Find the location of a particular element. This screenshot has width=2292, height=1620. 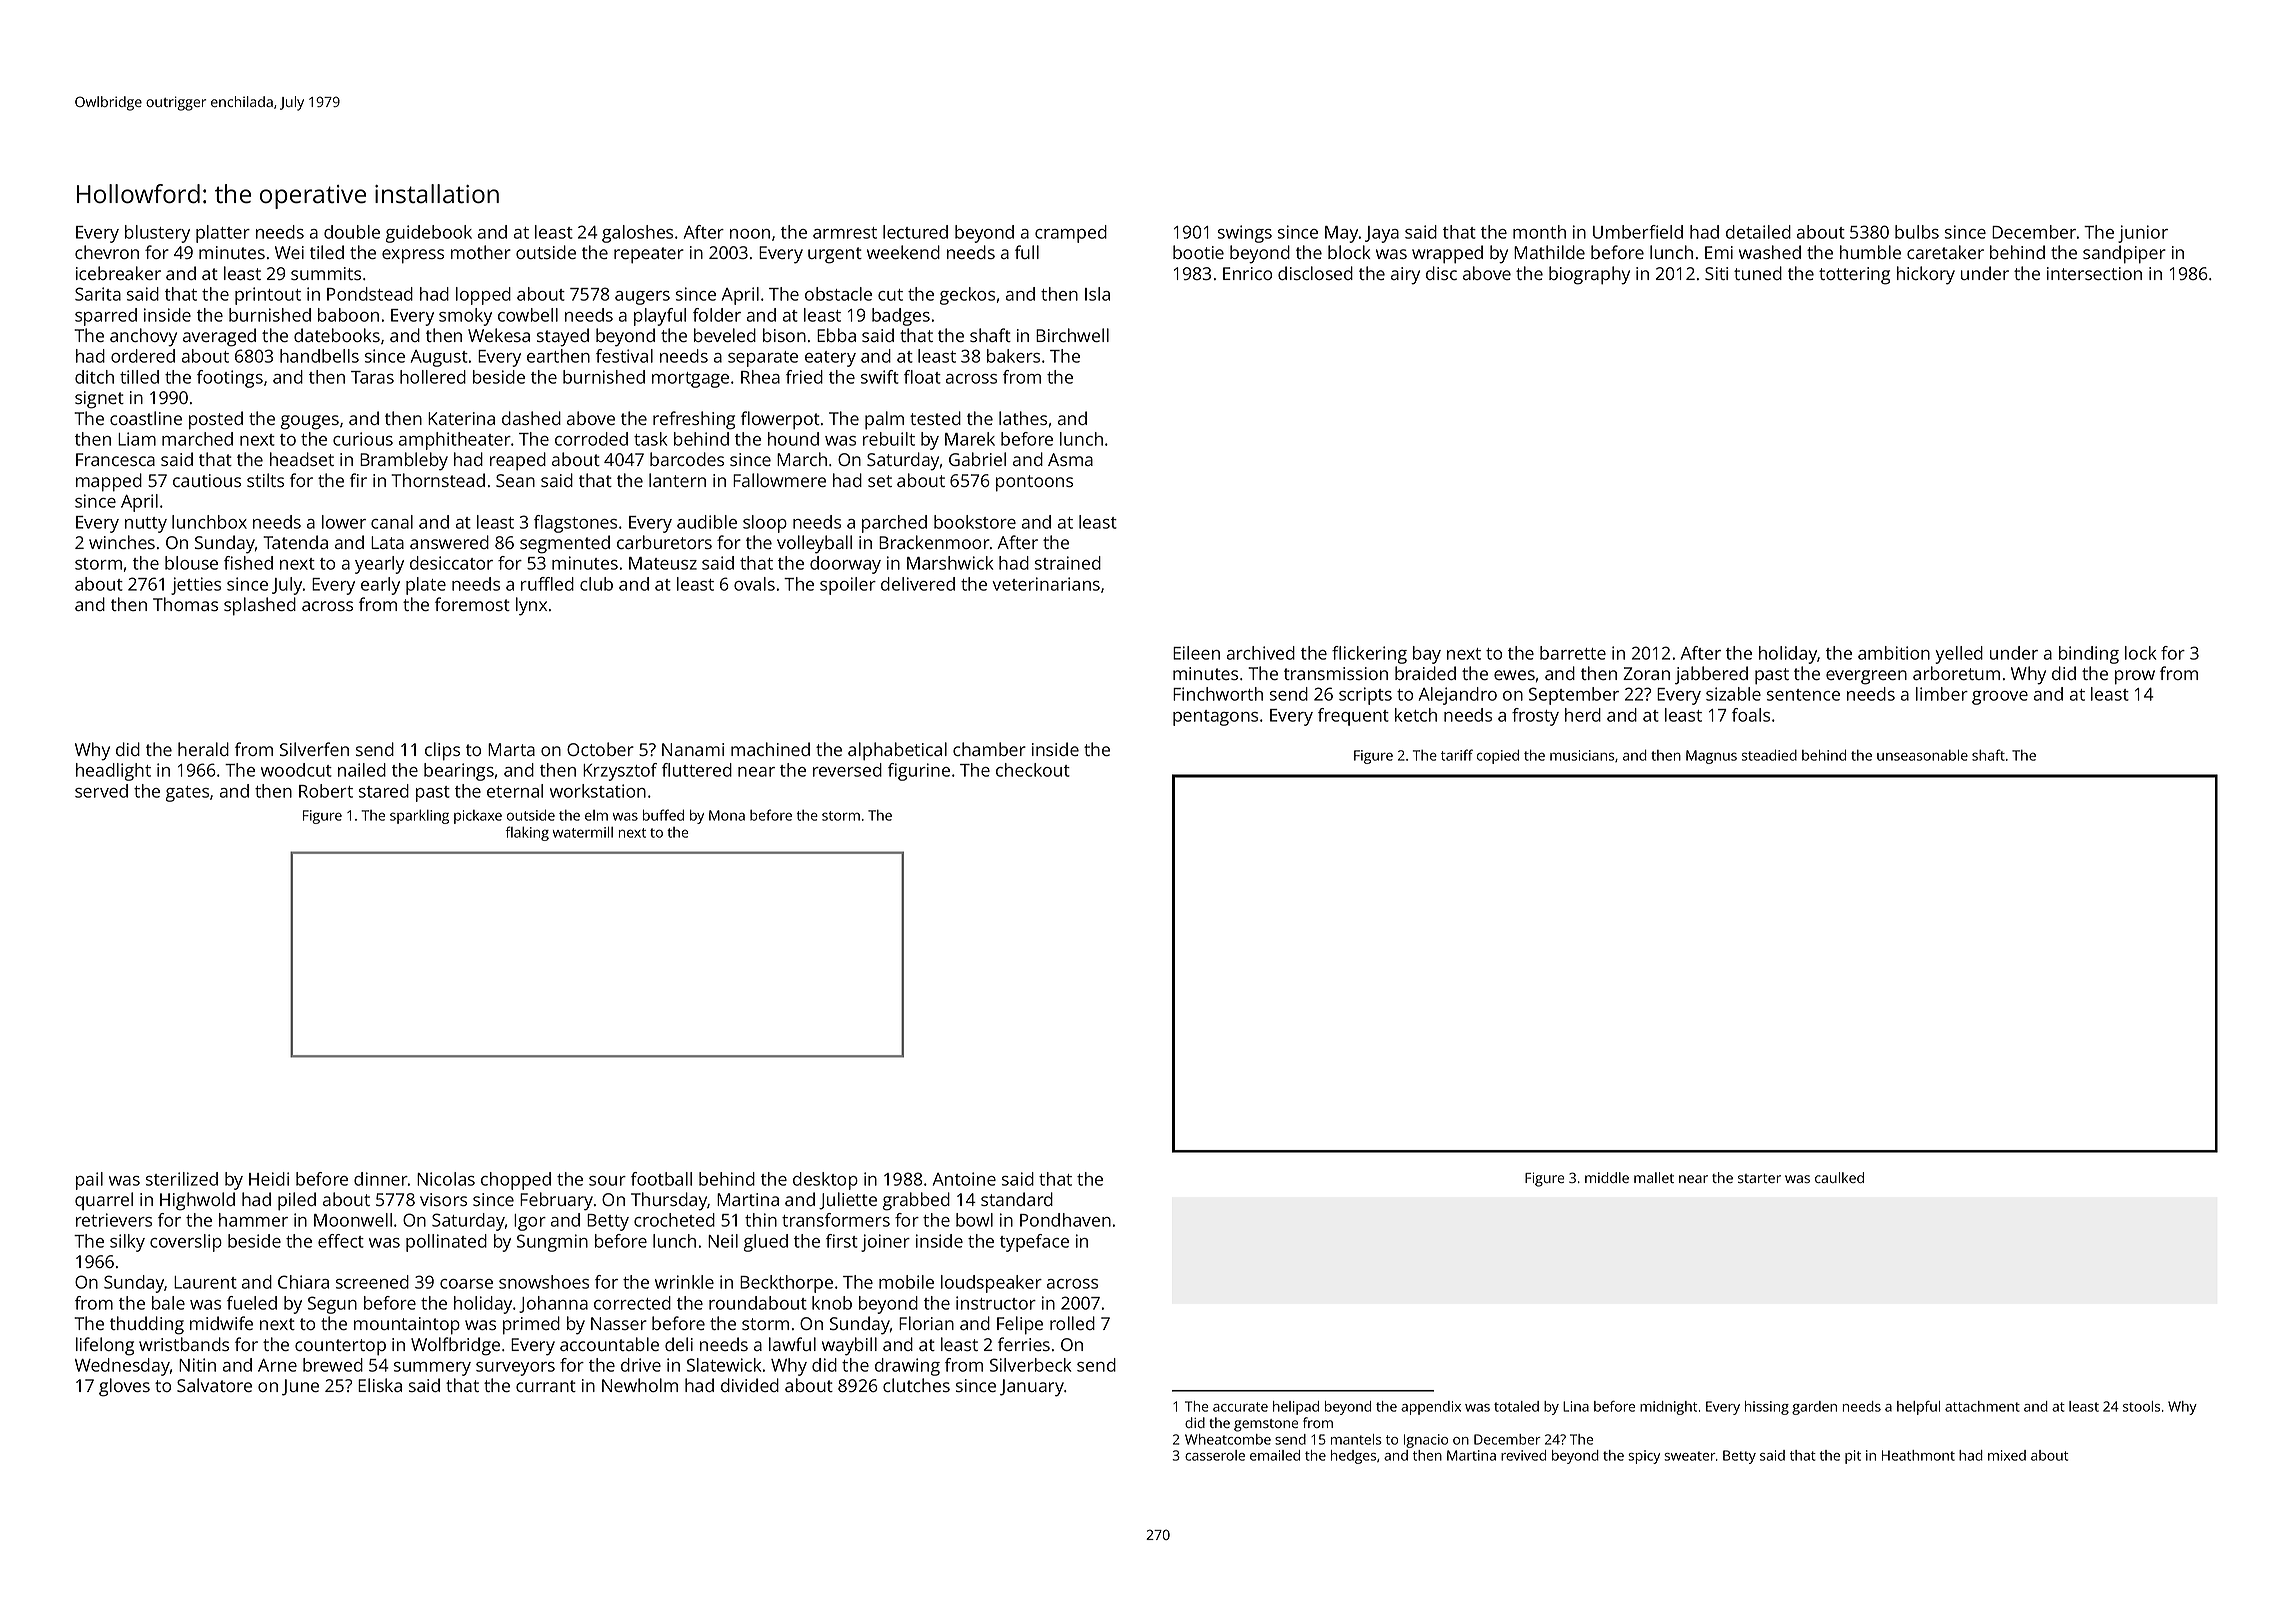

hedges is located at coordinates (1353, 1457).
